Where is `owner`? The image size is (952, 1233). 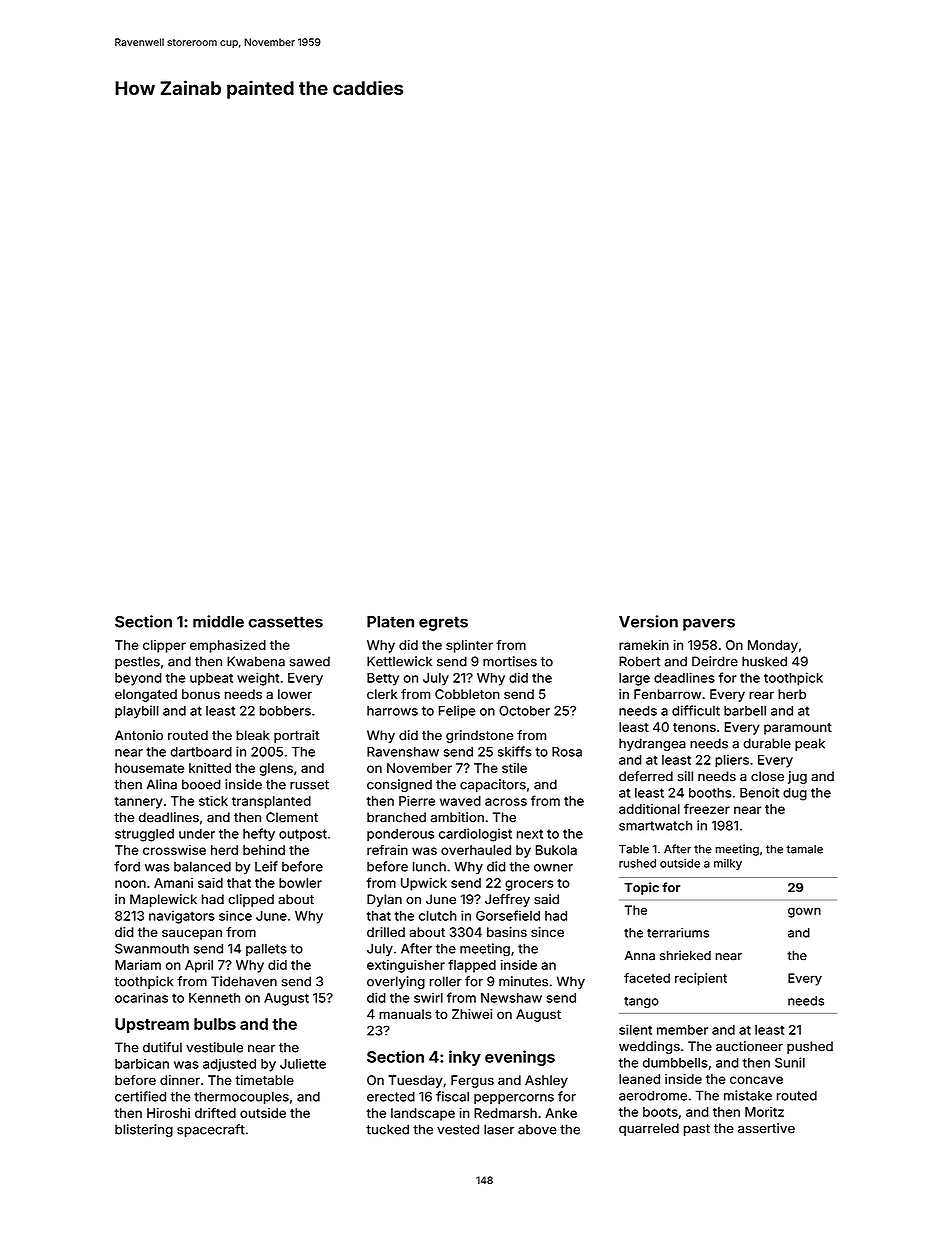 owner is located at coordinates (553, 868).
